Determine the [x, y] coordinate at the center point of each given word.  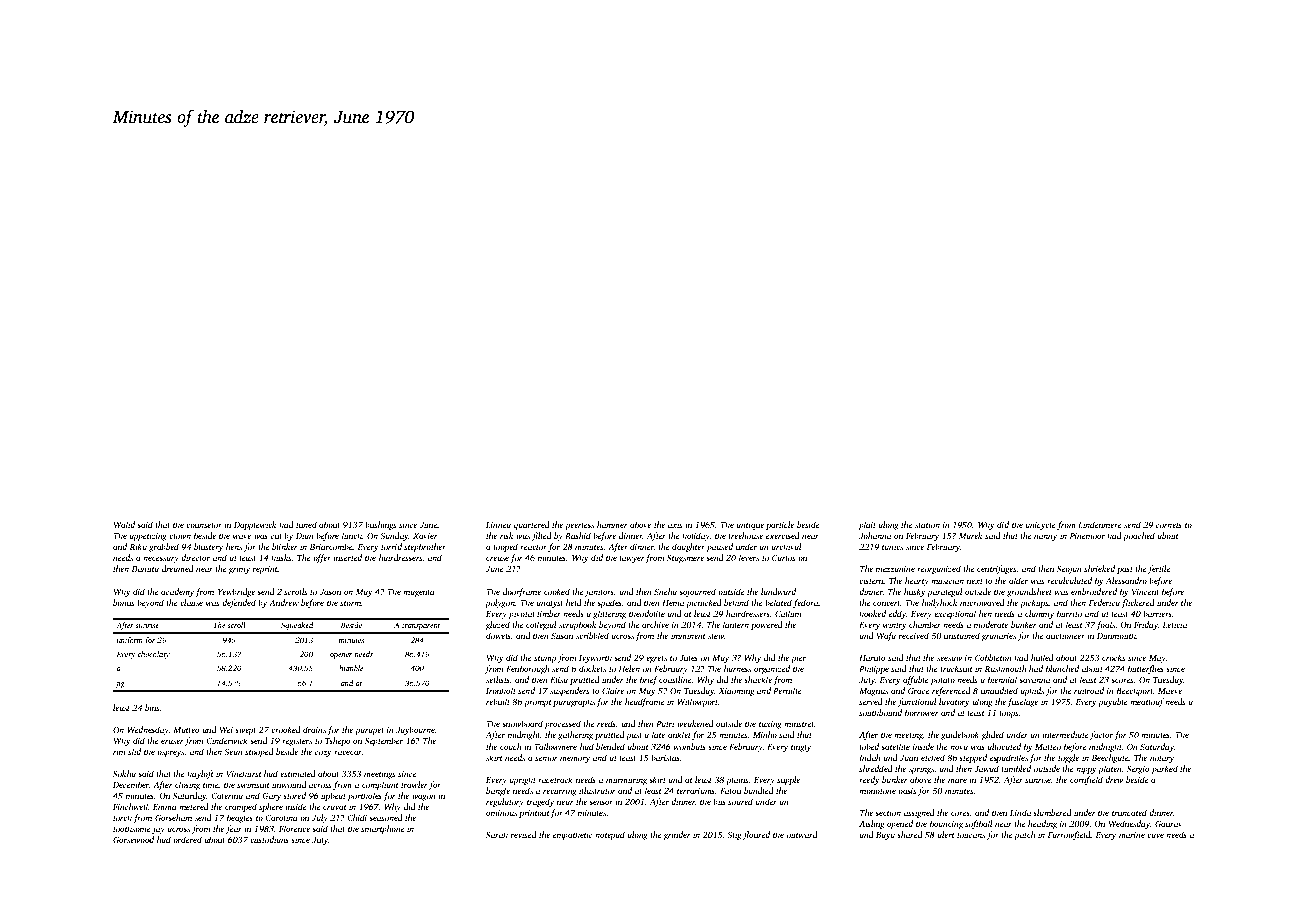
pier [798, 659]
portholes [364, 796]
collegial [541, 625]
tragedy [540, 802]
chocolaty [154, 655]
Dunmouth [1116, 635]
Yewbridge [236, 592]
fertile [1159, 569]
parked [1164, 769]
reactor [533, 547]
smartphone [383, 829]
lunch [352, 535]
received [914, 635]
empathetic [572, 835]
